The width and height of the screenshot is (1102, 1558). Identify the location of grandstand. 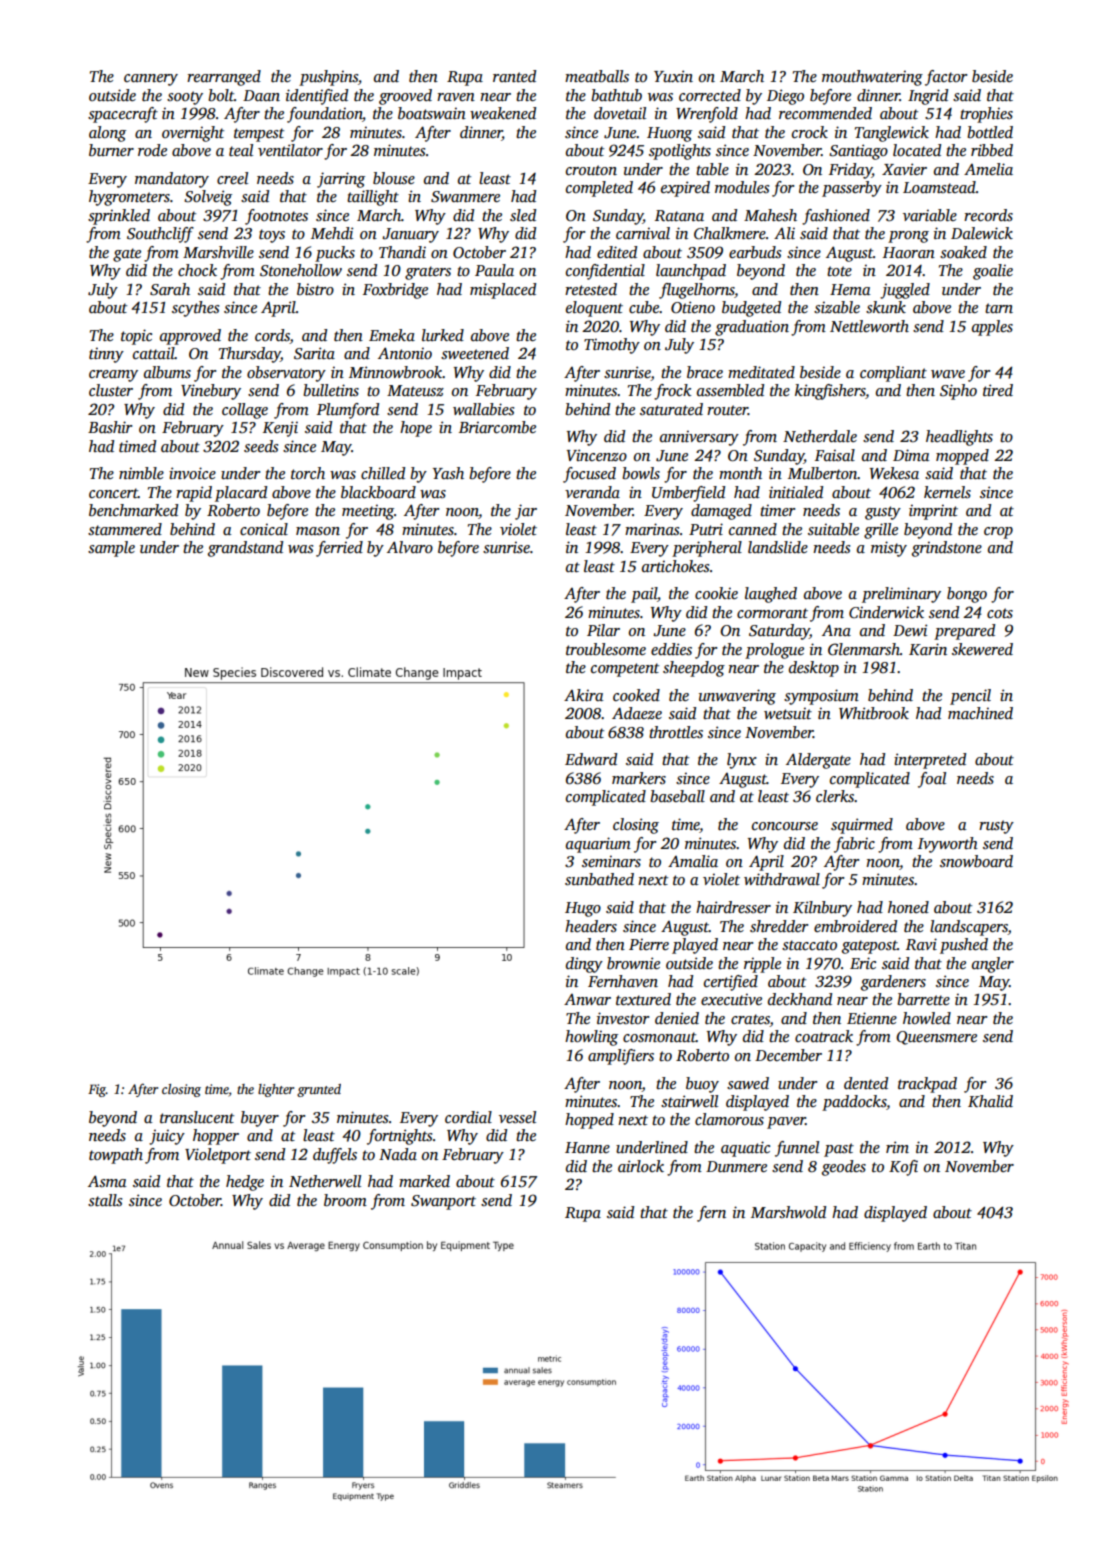
(245, 549).
